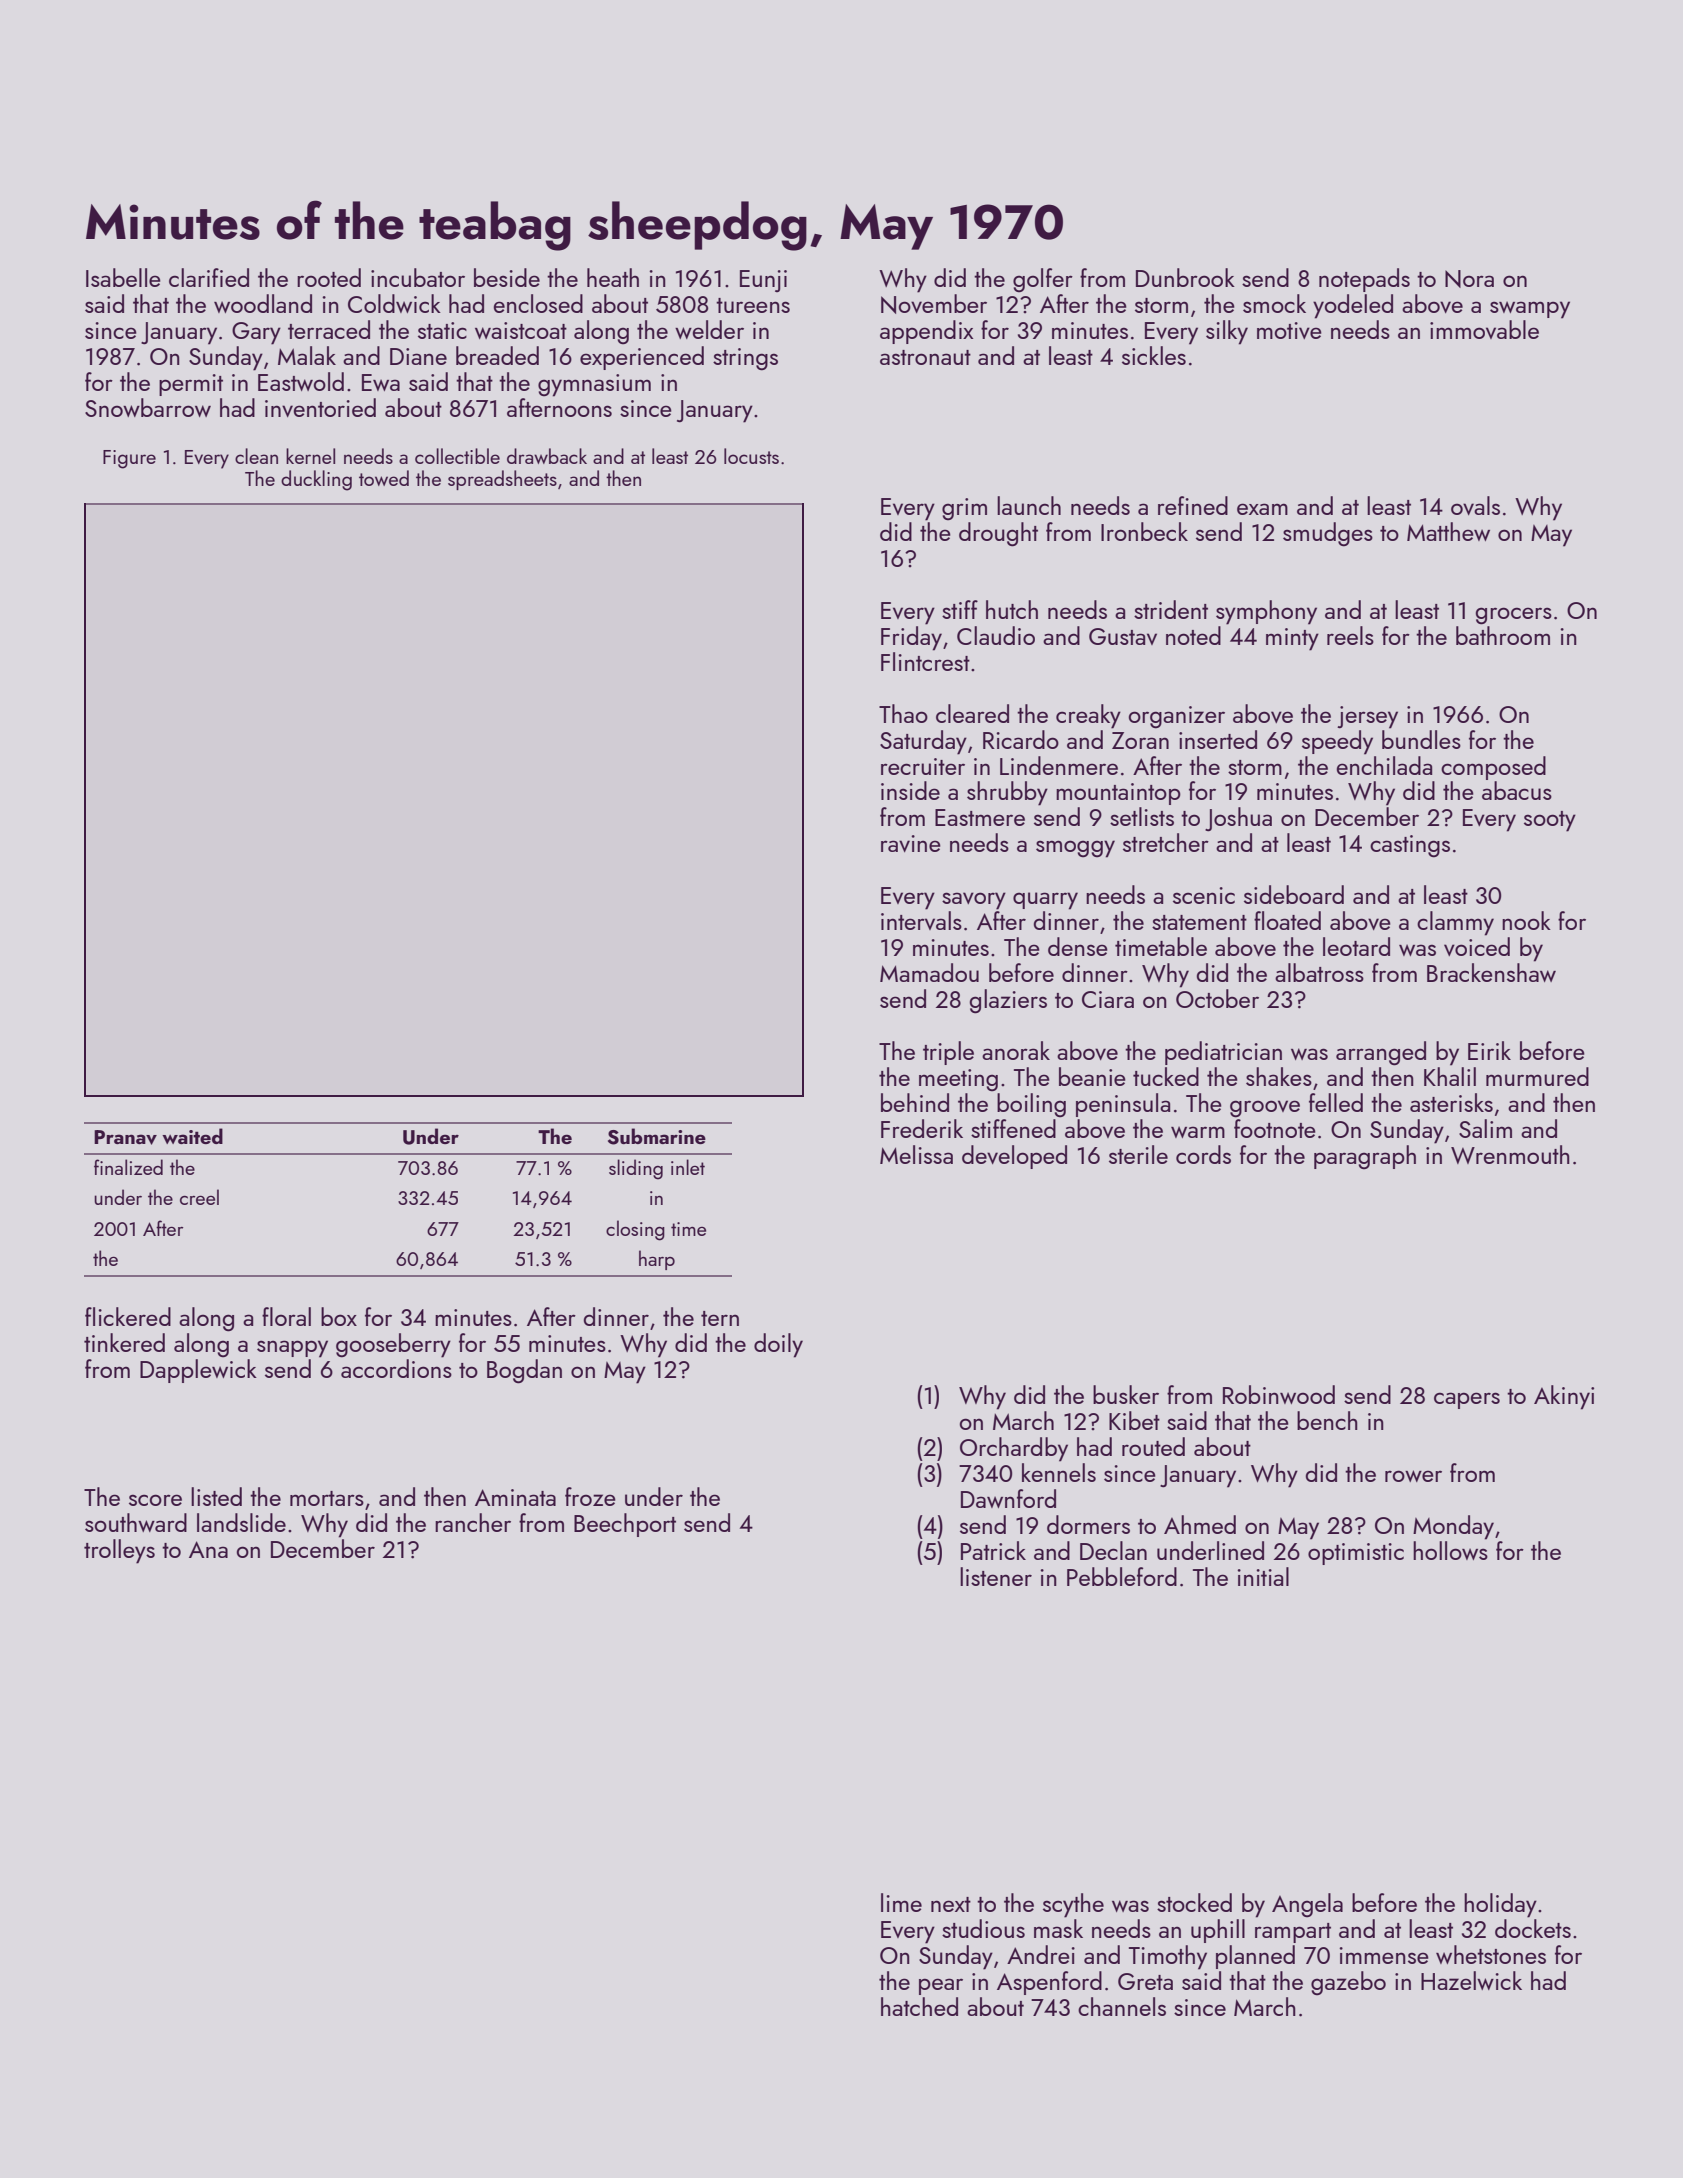 The image size is (1683, 2178). Describe the element at coordinates (903, 713) in the image. I see `Thao` at that location.
